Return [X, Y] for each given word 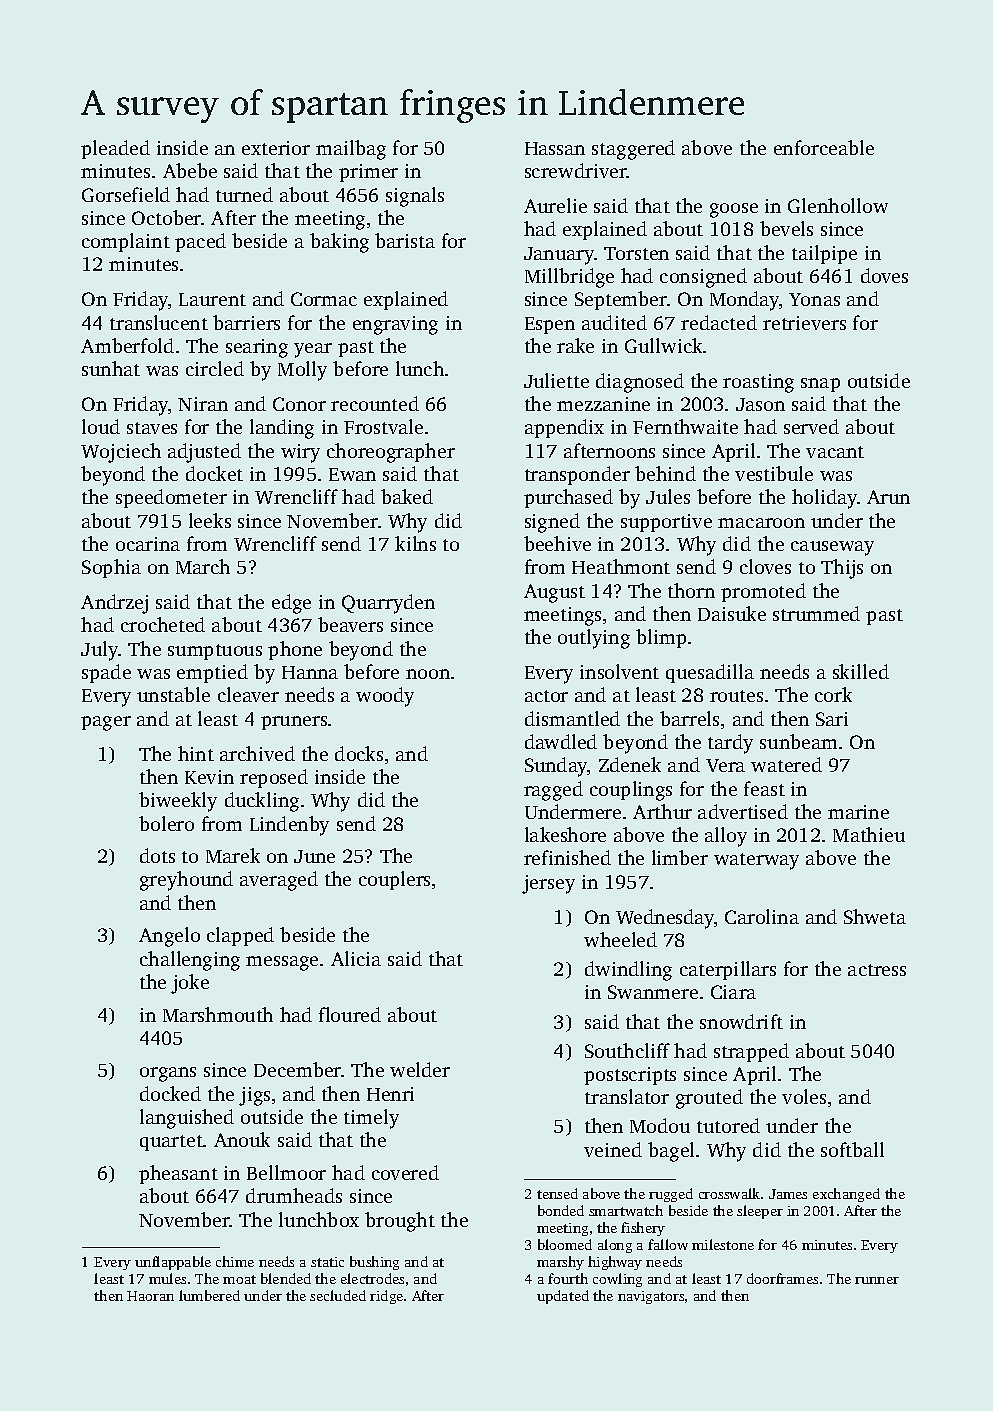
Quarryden [388, 604]
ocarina [148, 544]
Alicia [356, 958]
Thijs [842, 569]
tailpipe [824, 254]
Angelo [169, 937]
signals [415, 197]
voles [804, 1096]
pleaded [115, 149]
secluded [338, 1295]
